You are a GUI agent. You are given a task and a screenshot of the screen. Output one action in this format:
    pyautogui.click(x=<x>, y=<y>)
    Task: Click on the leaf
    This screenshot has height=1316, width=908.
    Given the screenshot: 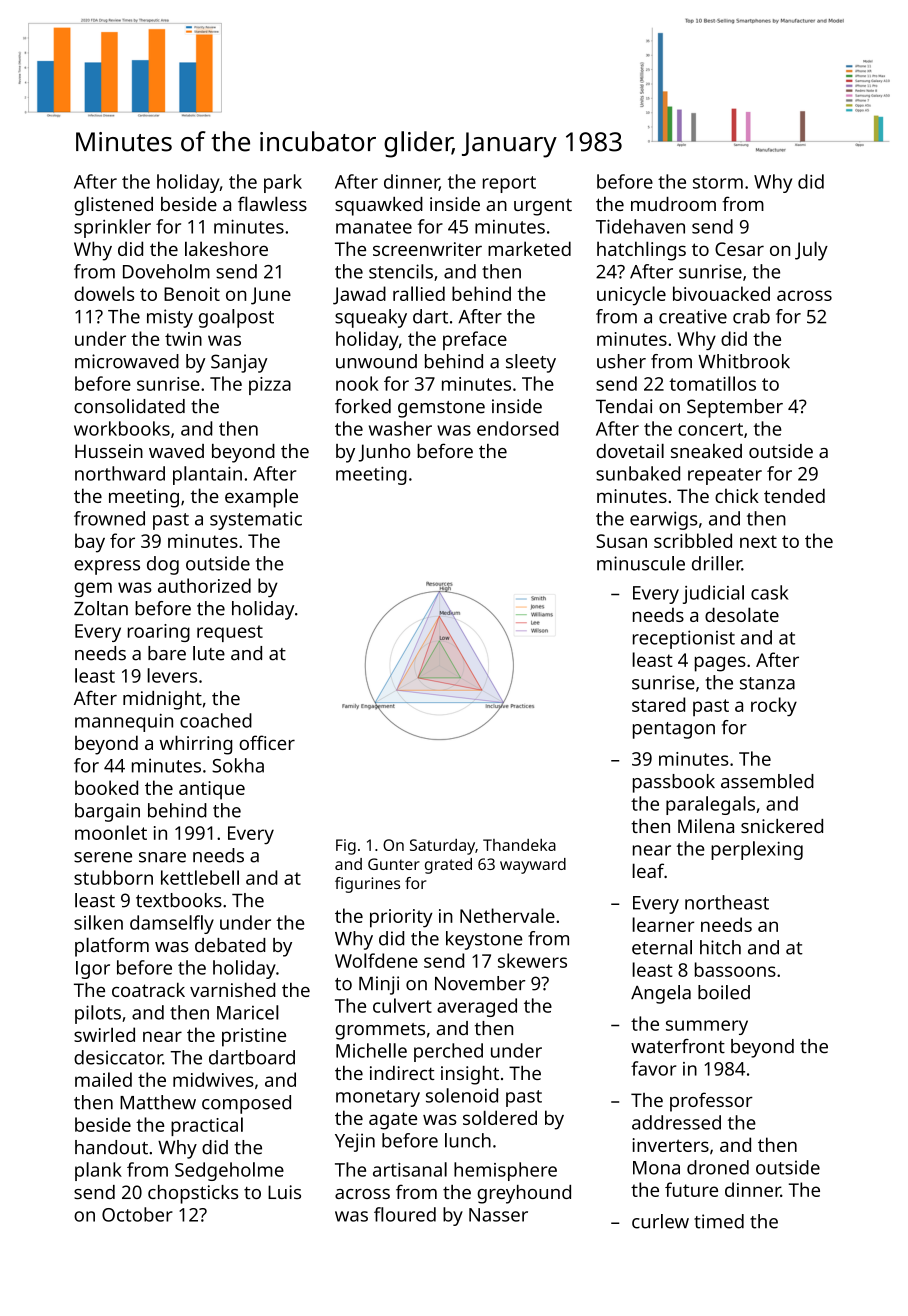 What is the action you would take?
    pyautogui.click(x=648, y=870)
